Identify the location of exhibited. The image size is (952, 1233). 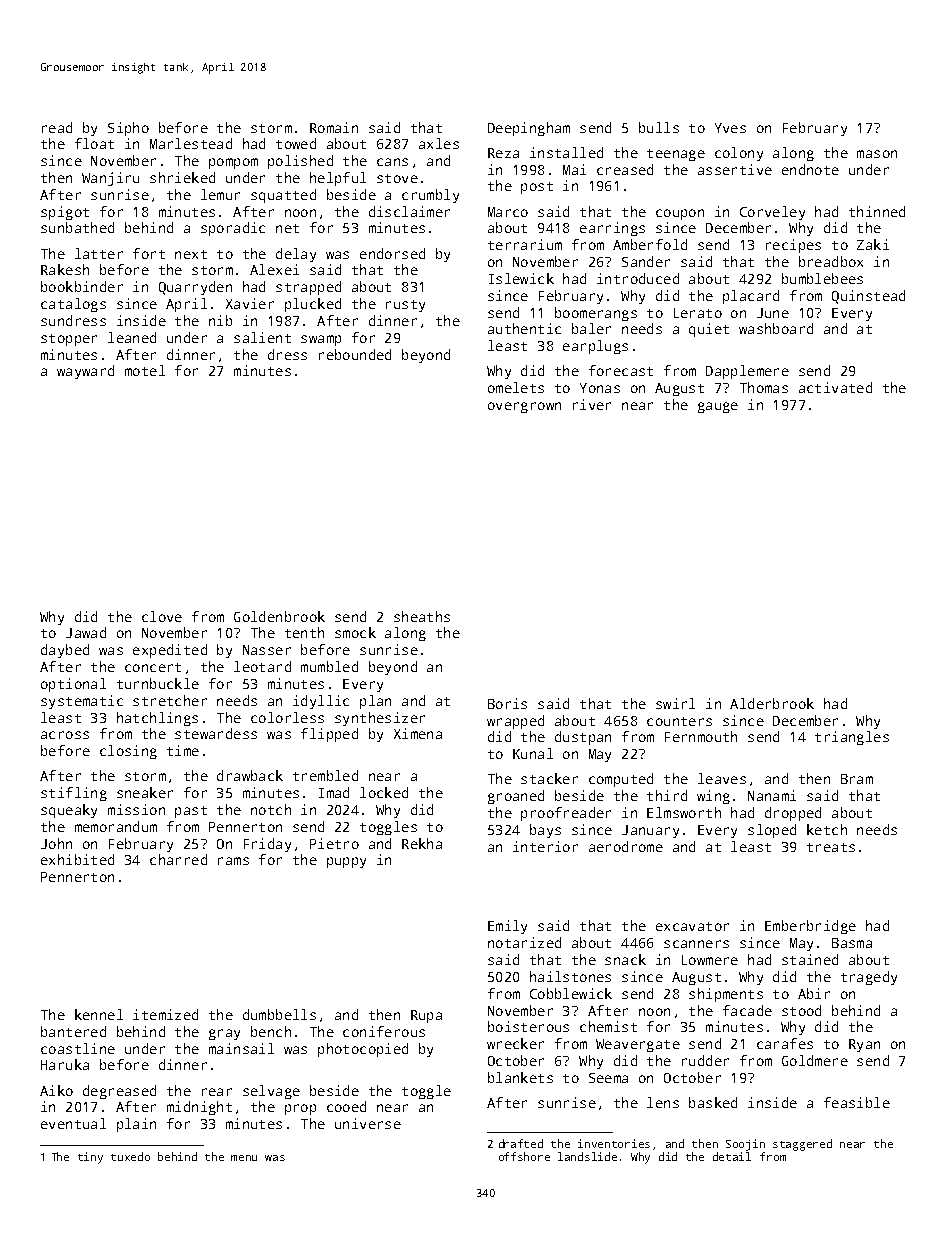
(77, 859).
